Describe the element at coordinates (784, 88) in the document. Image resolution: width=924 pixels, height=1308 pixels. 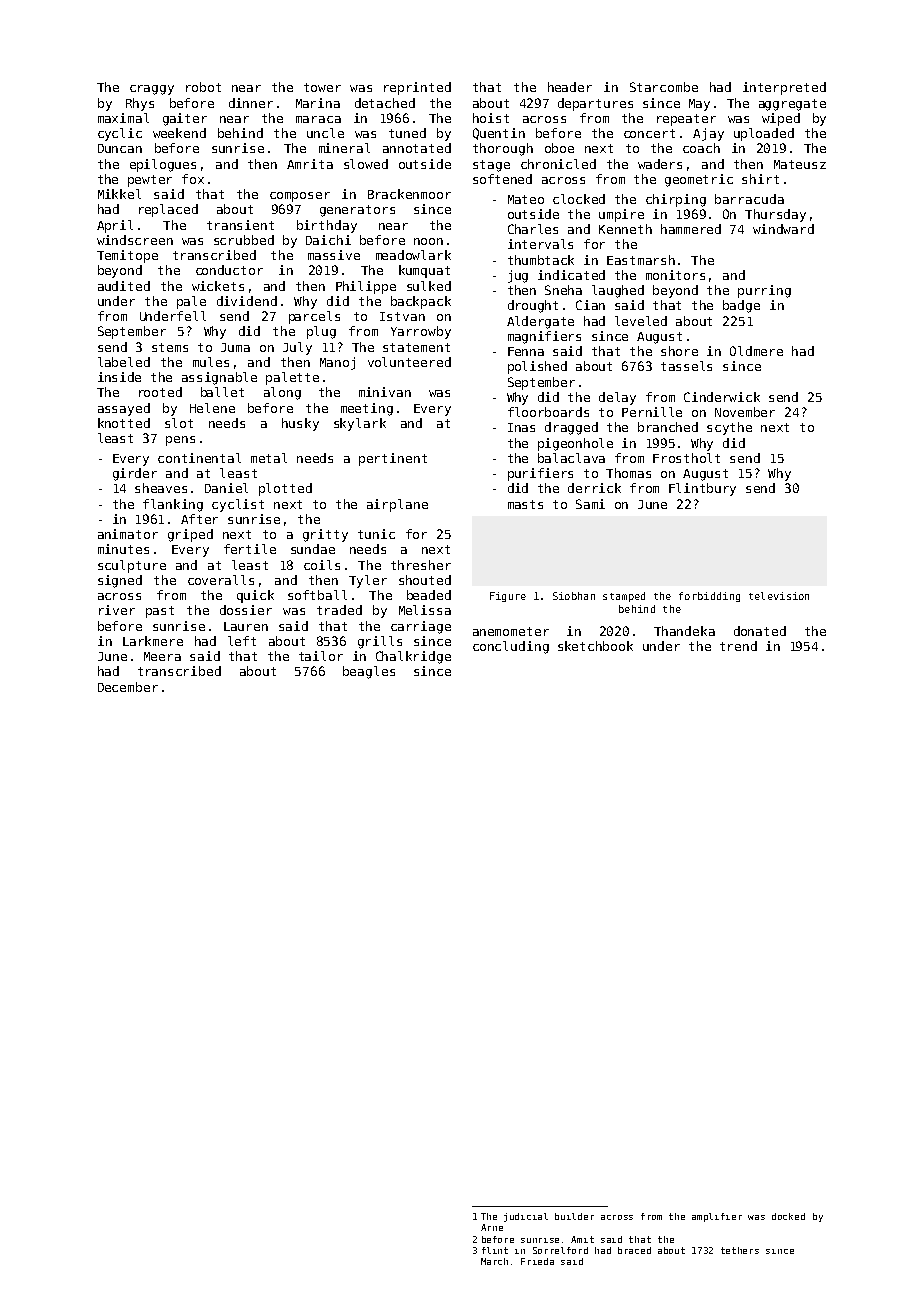
I see `interpreted` at that location.
